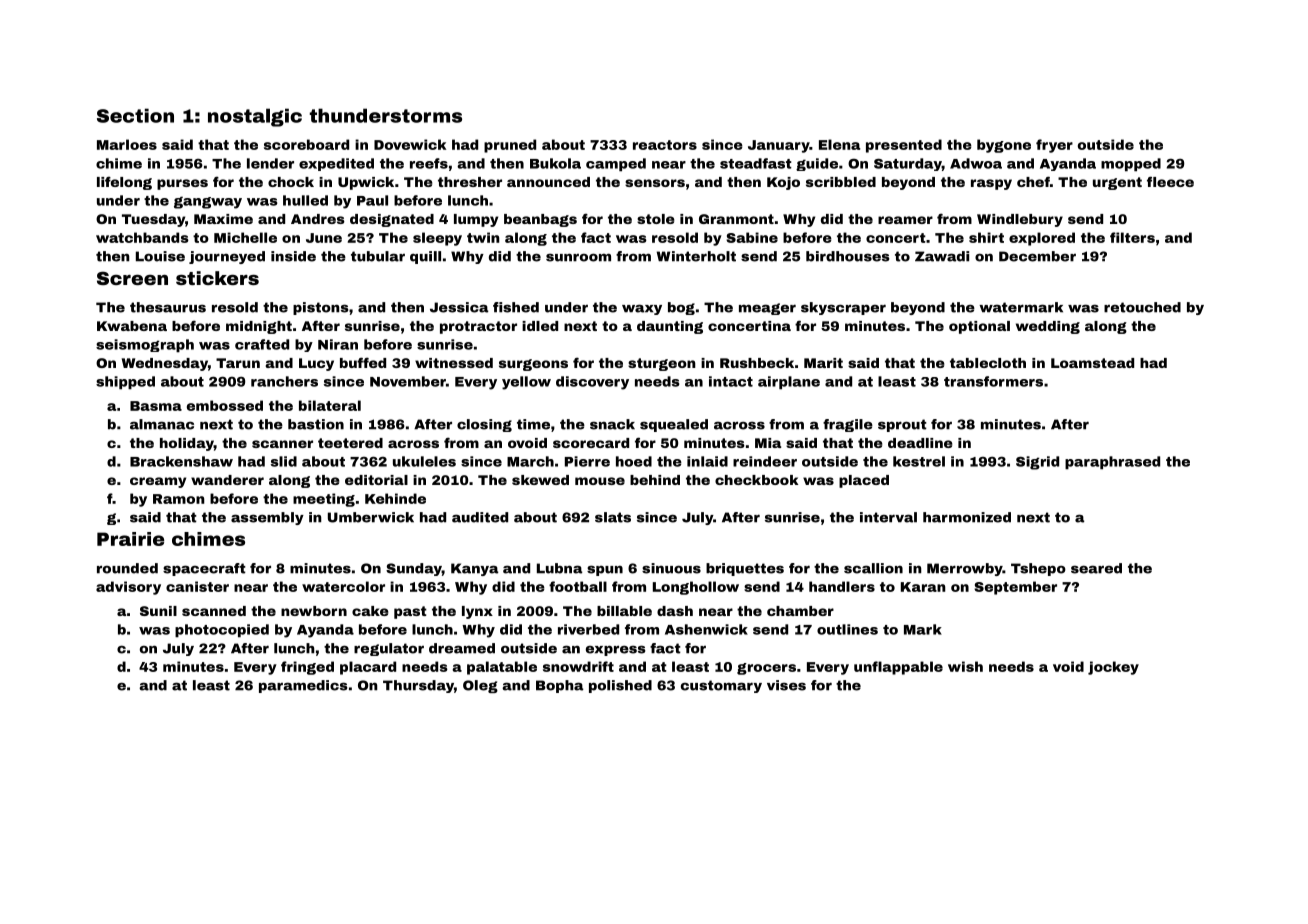 The width and height of the page is (1308, 924). What do you see at coordinates (839, 144) in the page?
I see `Elena` at bounding box center [839, 144].
